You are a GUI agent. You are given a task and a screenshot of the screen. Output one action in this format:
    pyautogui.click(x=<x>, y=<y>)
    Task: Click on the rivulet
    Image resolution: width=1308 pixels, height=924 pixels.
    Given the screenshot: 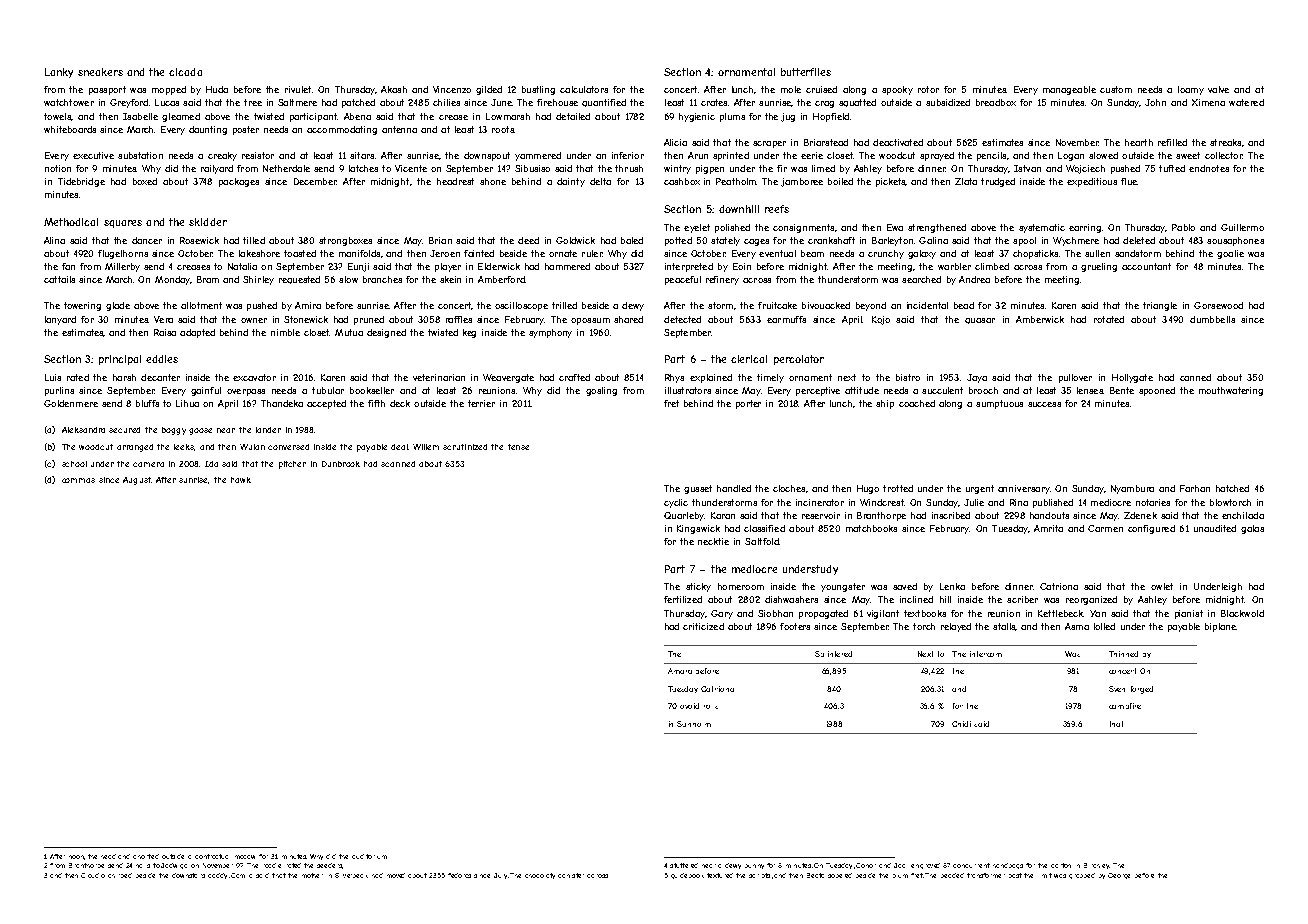 What is the action you would take?
    pyautogui.click(x=298, y=89)
